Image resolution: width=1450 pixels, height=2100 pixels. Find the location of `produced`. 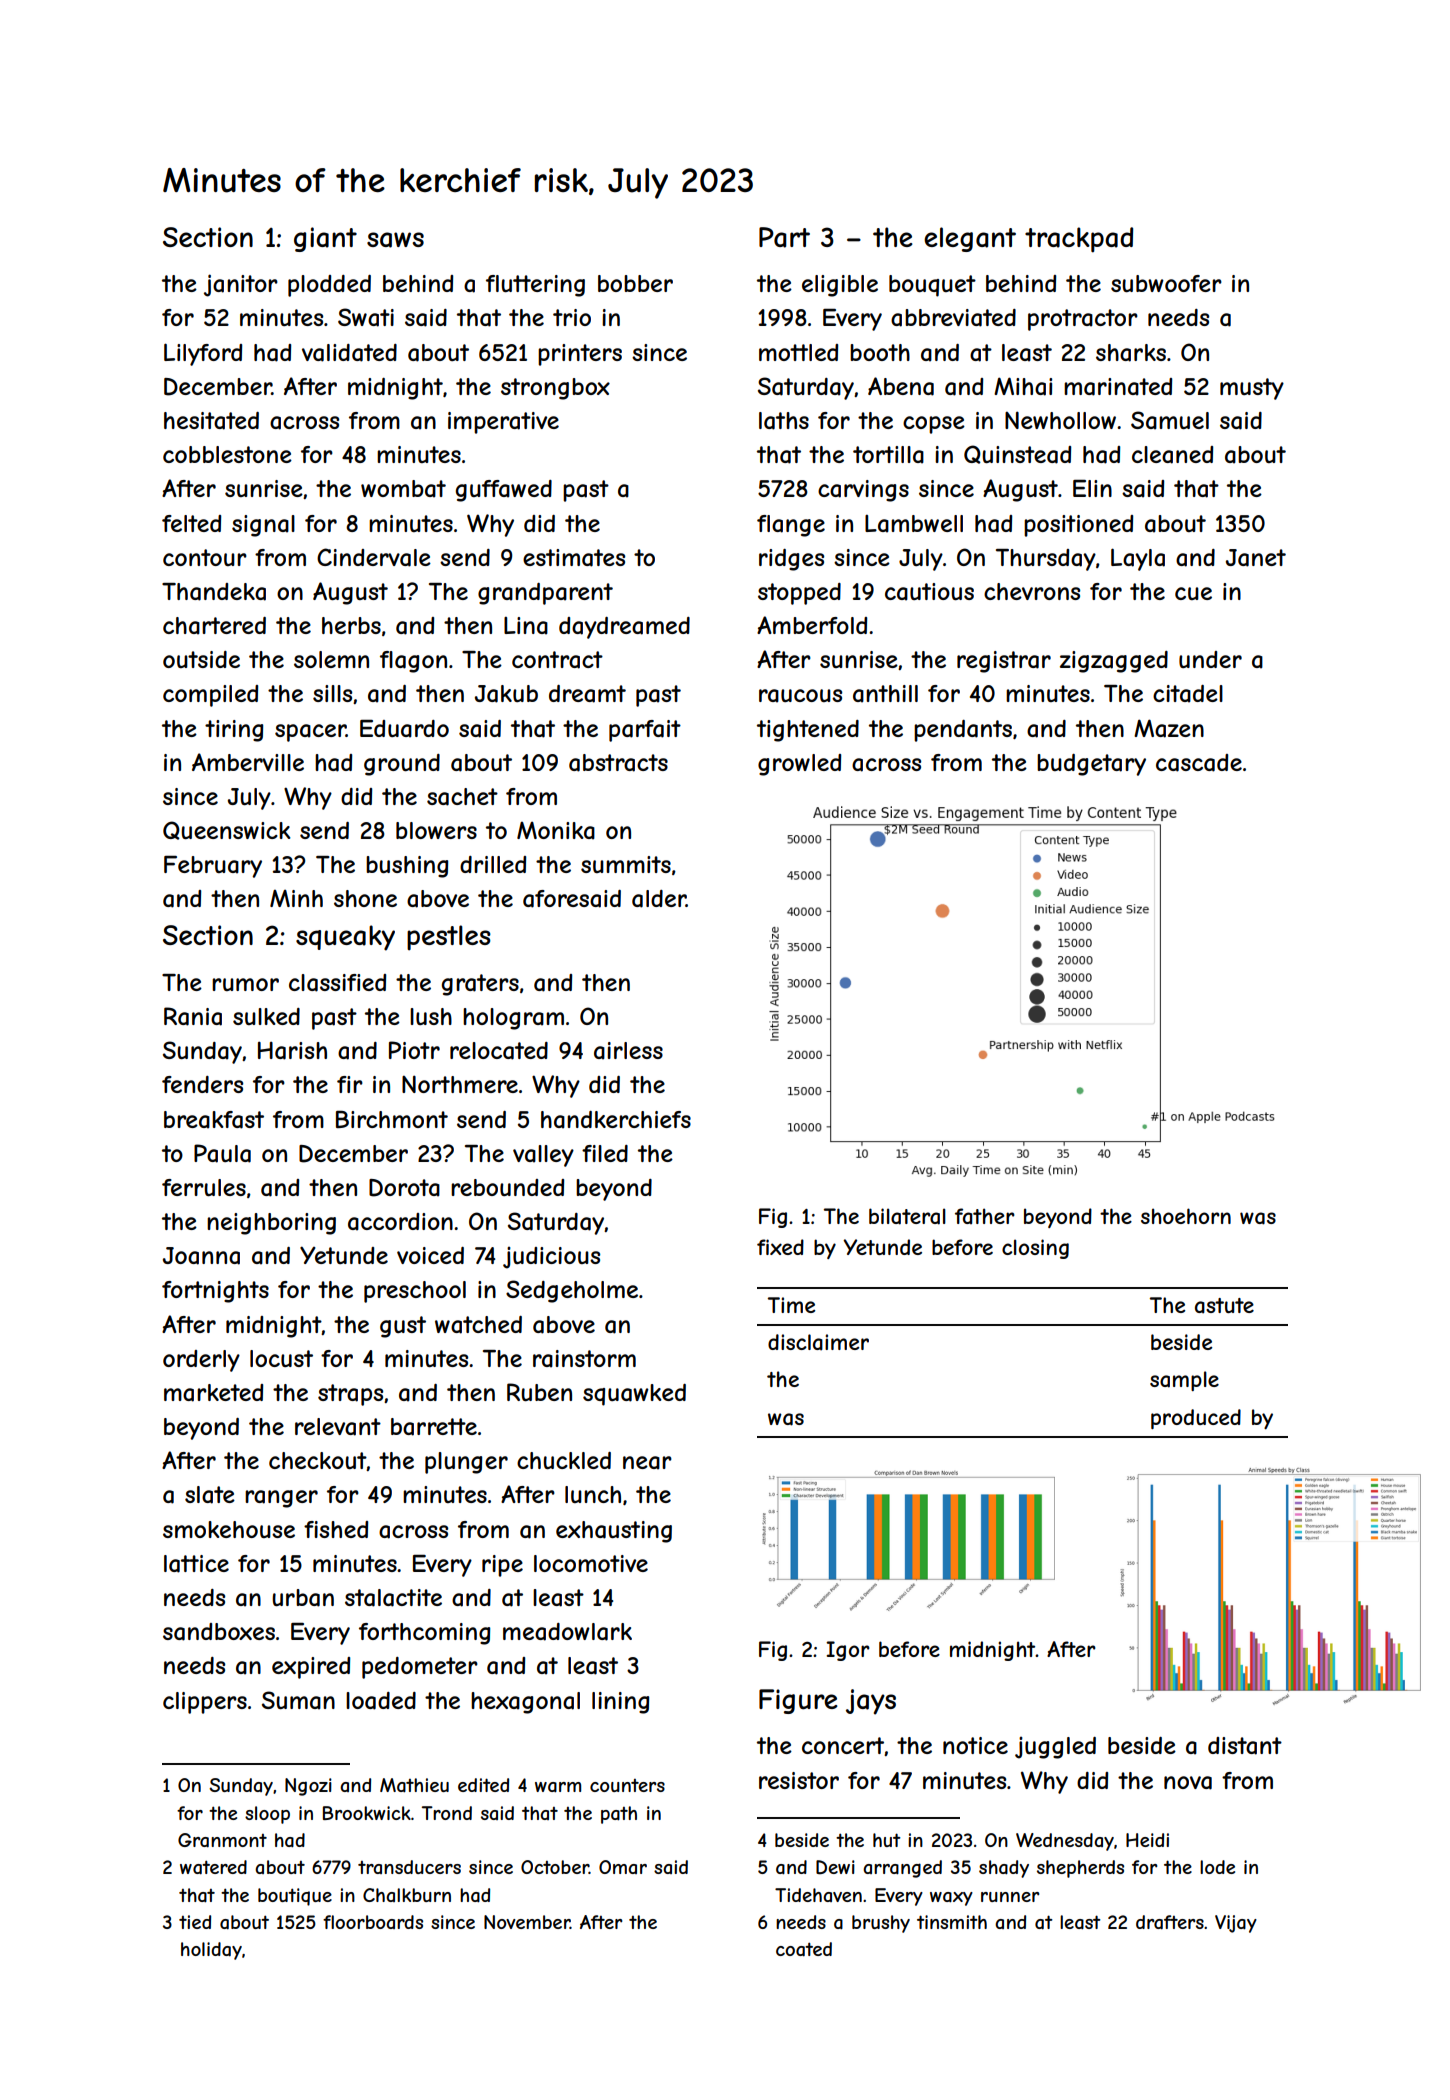

produced is located at coordinates (1196, 1419).
